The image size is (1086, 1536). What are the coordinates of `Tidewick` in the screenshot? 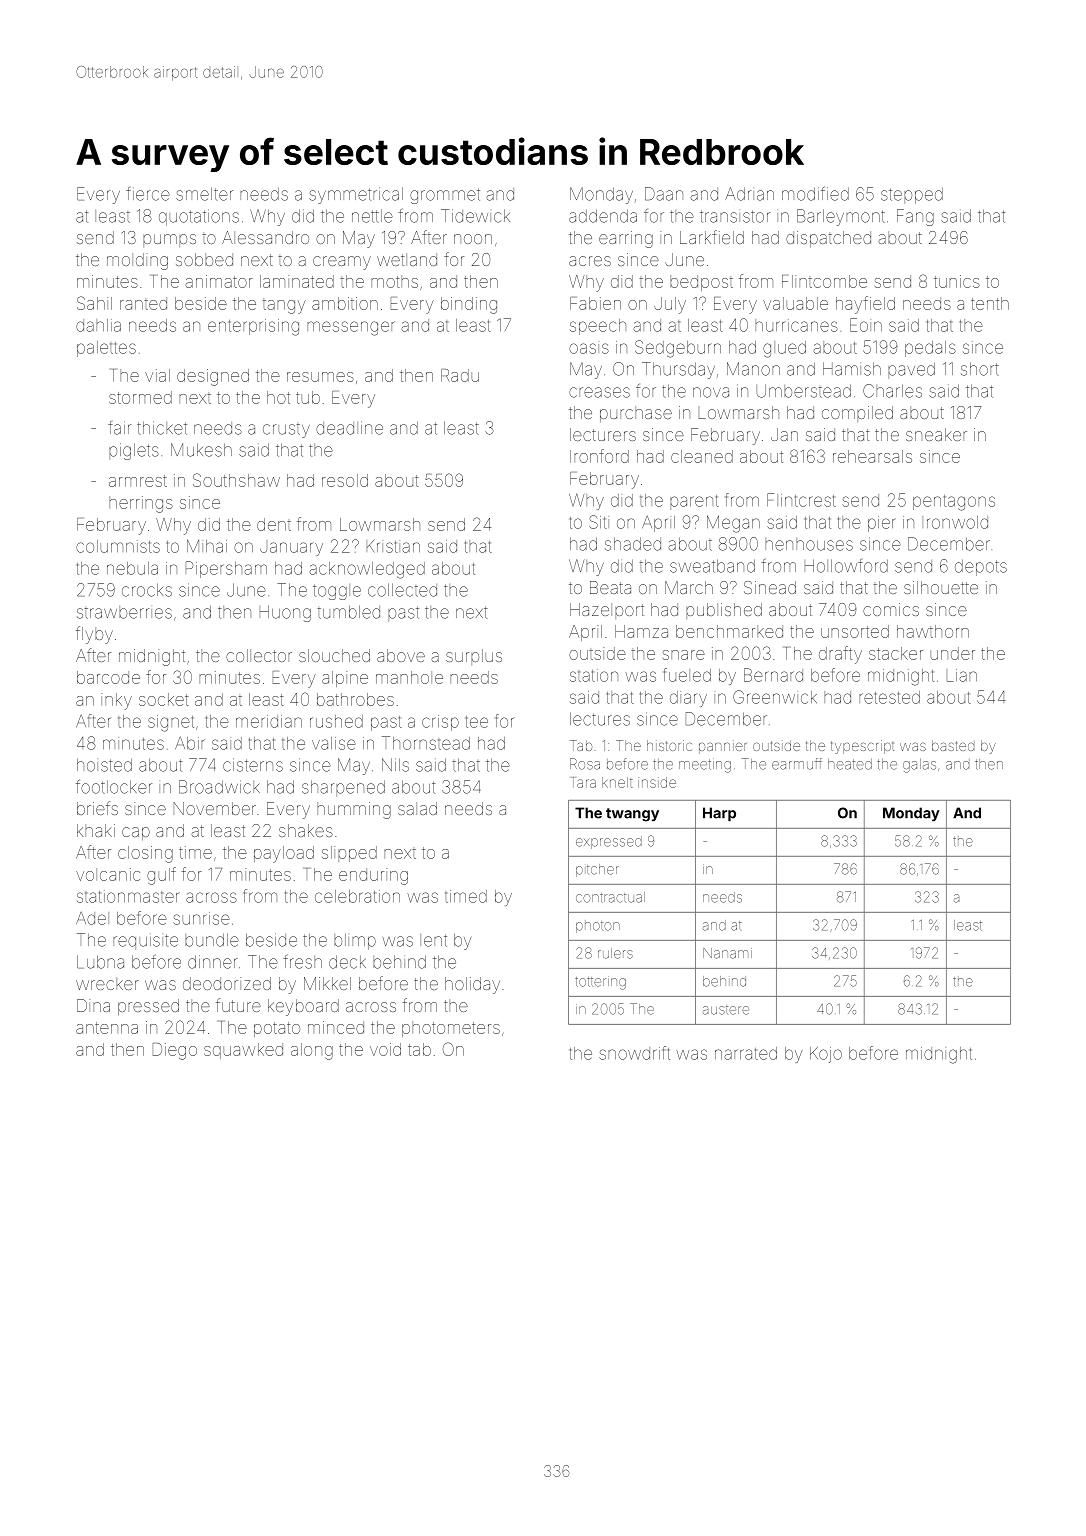 It's located at (475, 216).
